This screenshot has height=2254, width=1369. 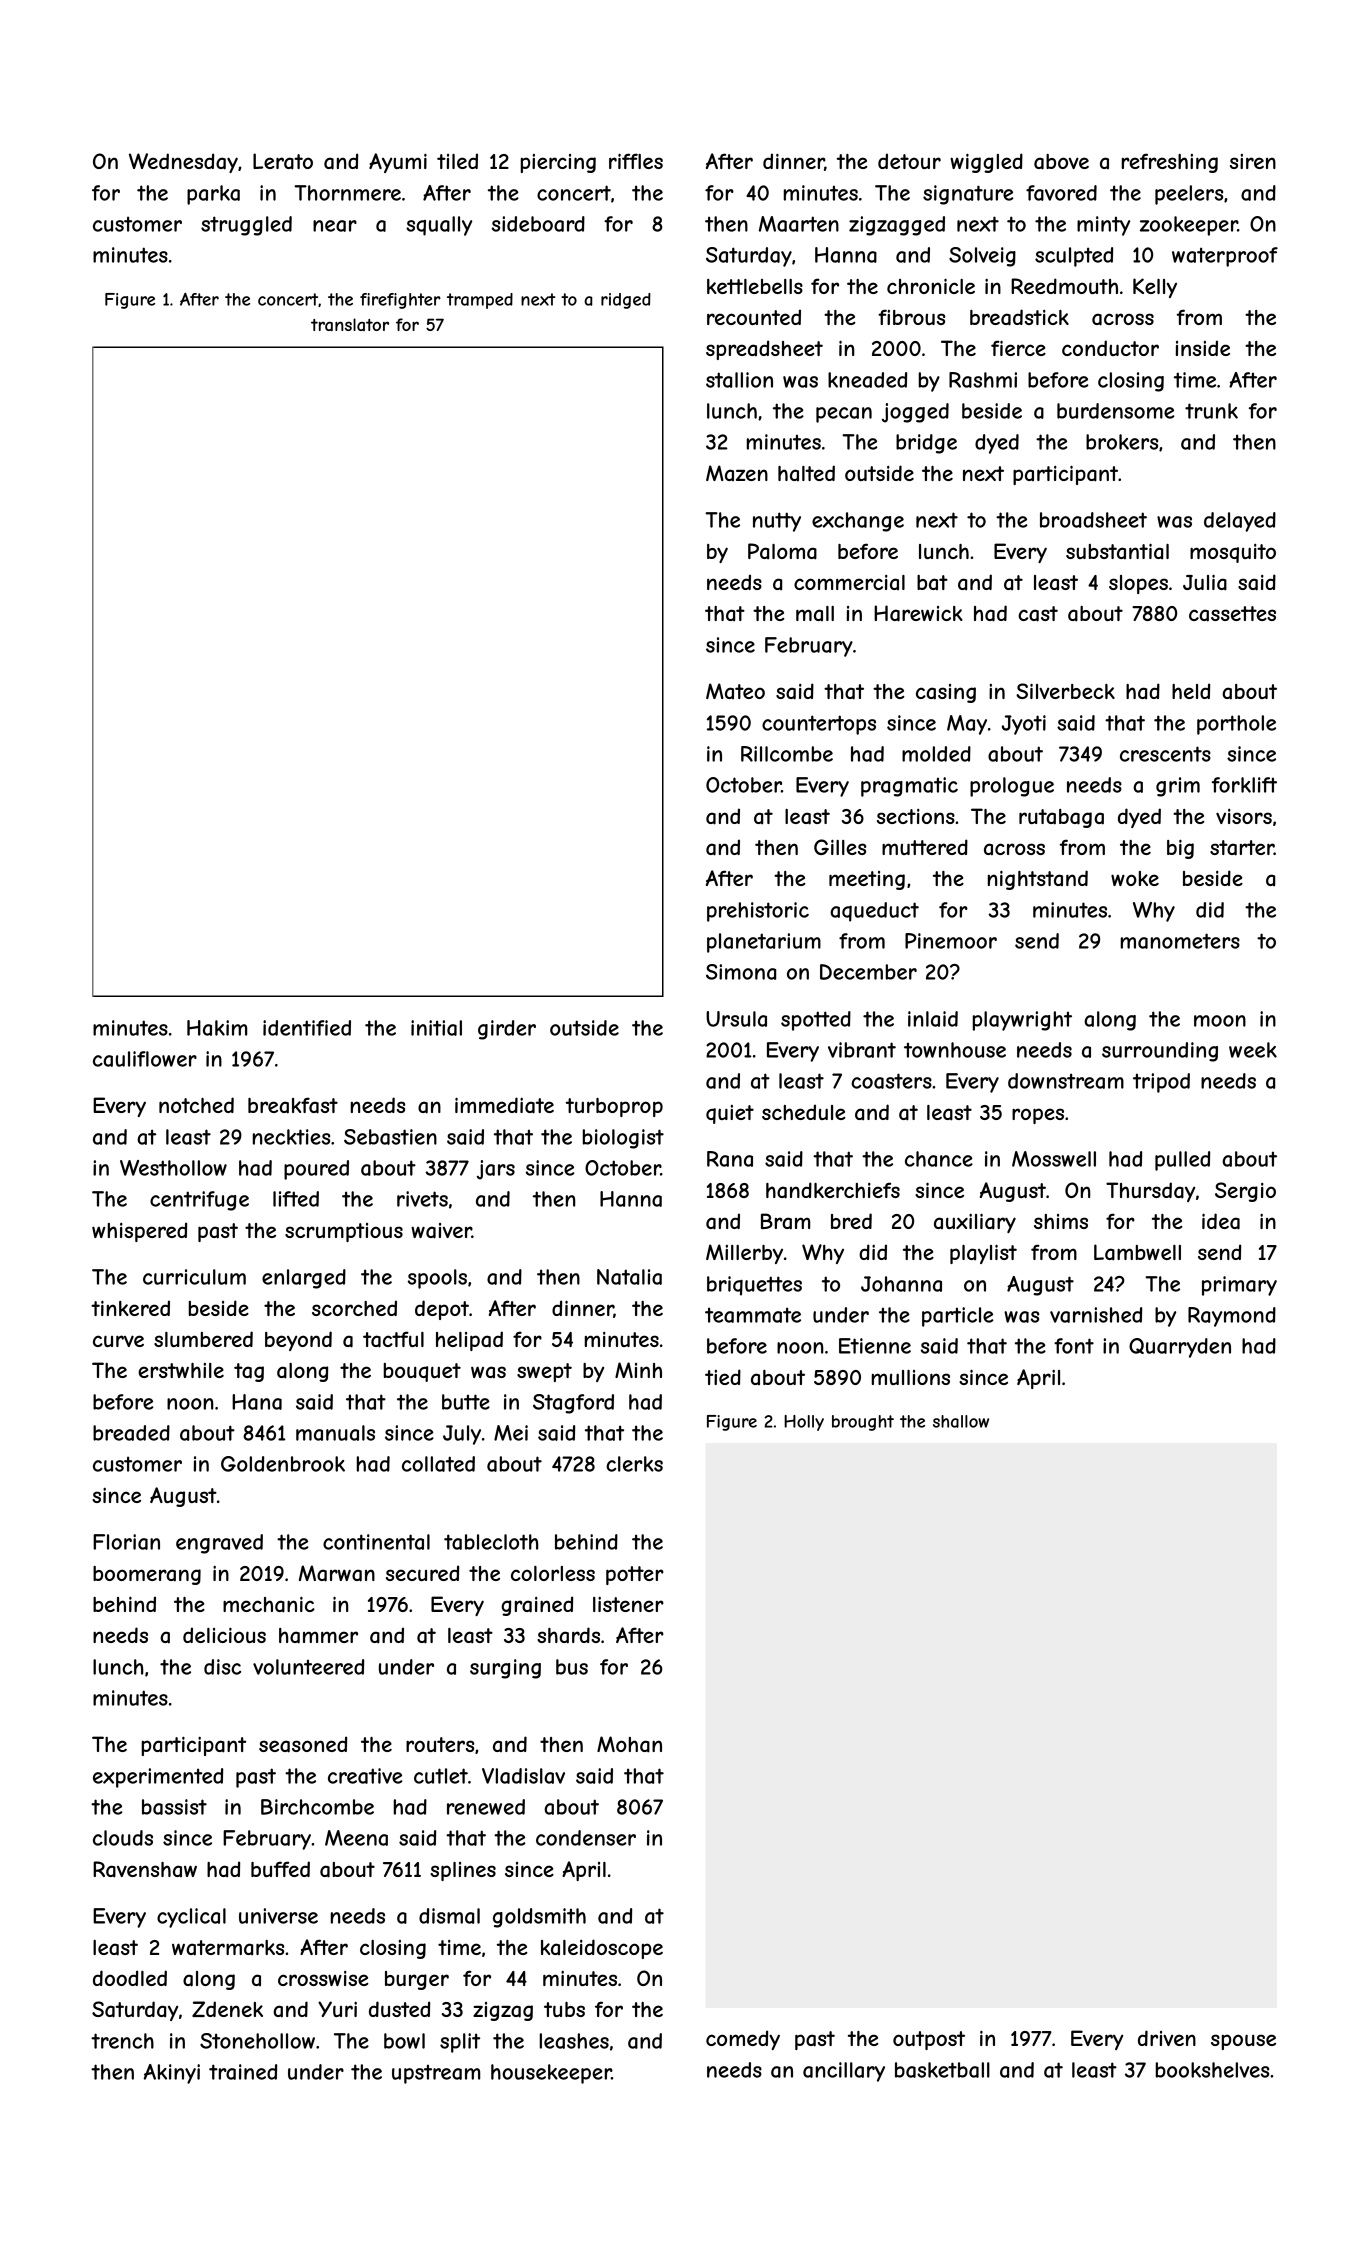 I want to click on trench, so click(x=122, y=2041).
